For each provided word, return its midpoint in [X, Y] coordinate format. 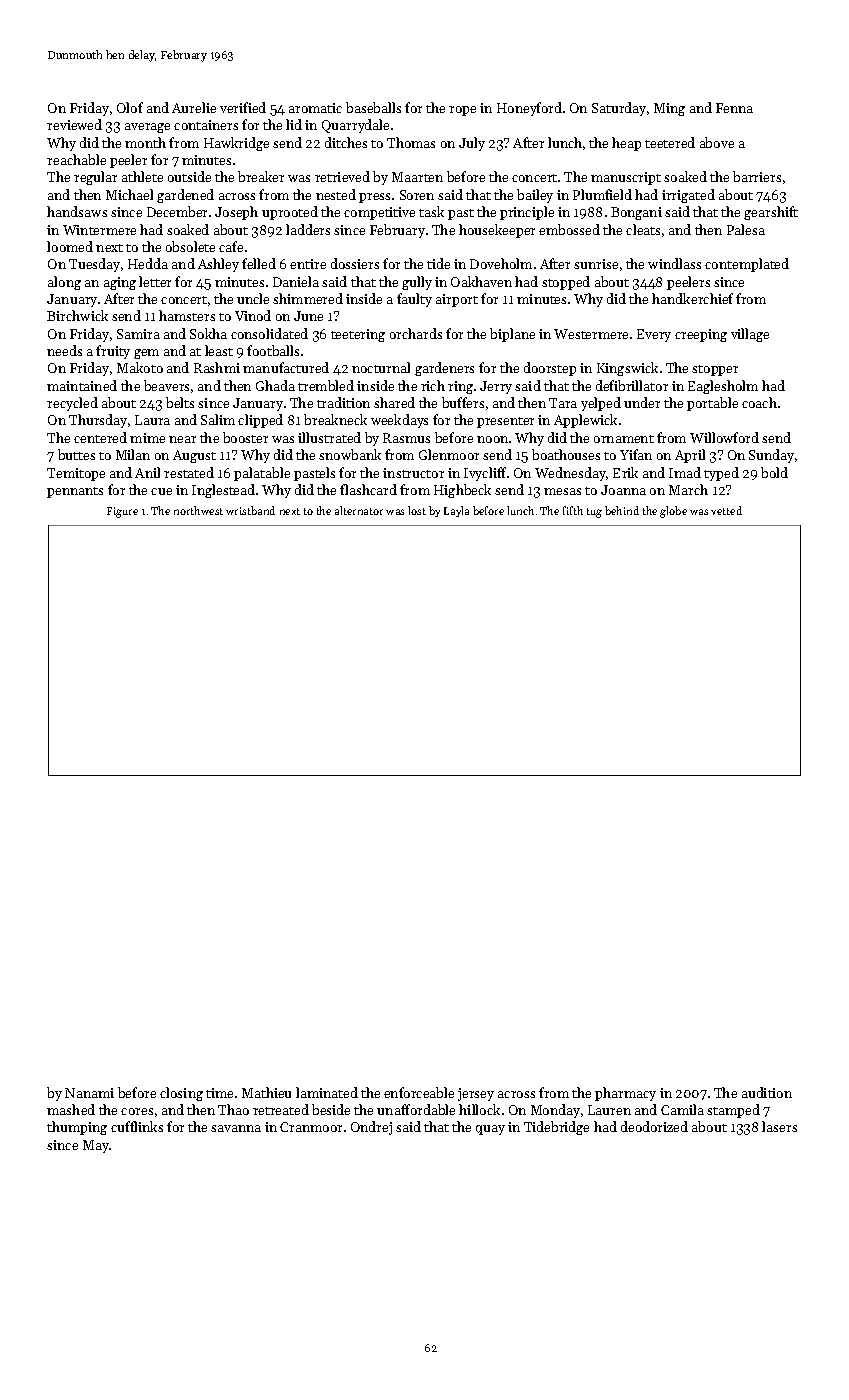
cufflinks [137, 1126]
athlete [142, 176]
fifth [573, 510]
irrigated [688, 196]
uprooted [290, 213]
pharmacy [625, 1094]
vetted [726, 510]
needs [64, 350]
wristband [250, 510]
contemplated [747, 265]
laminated [327, 1092]
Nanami [89, 1093]
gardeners [444, 369]
